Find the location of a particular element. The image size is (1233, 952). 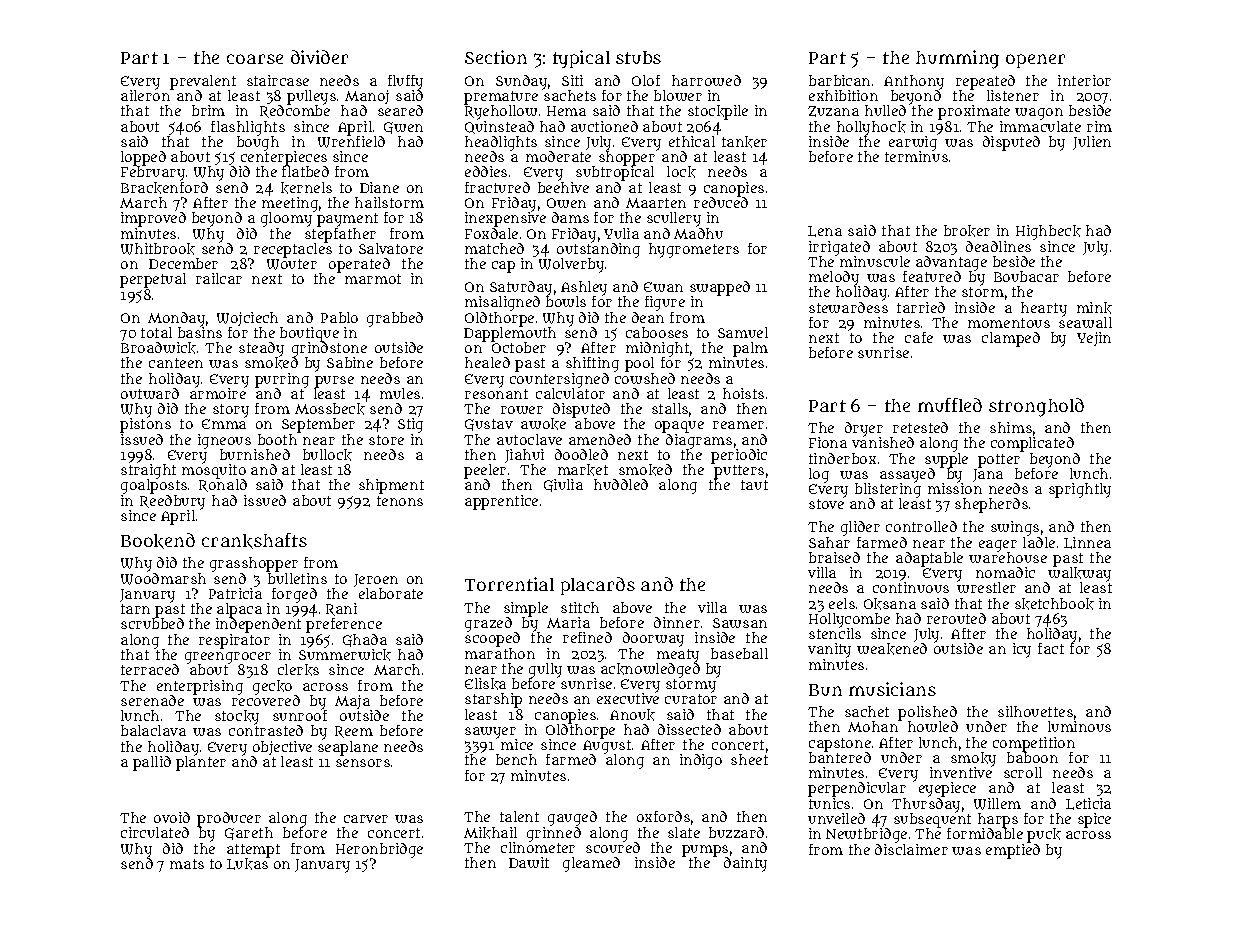

cowshed is located at coordinates (645, 378).
